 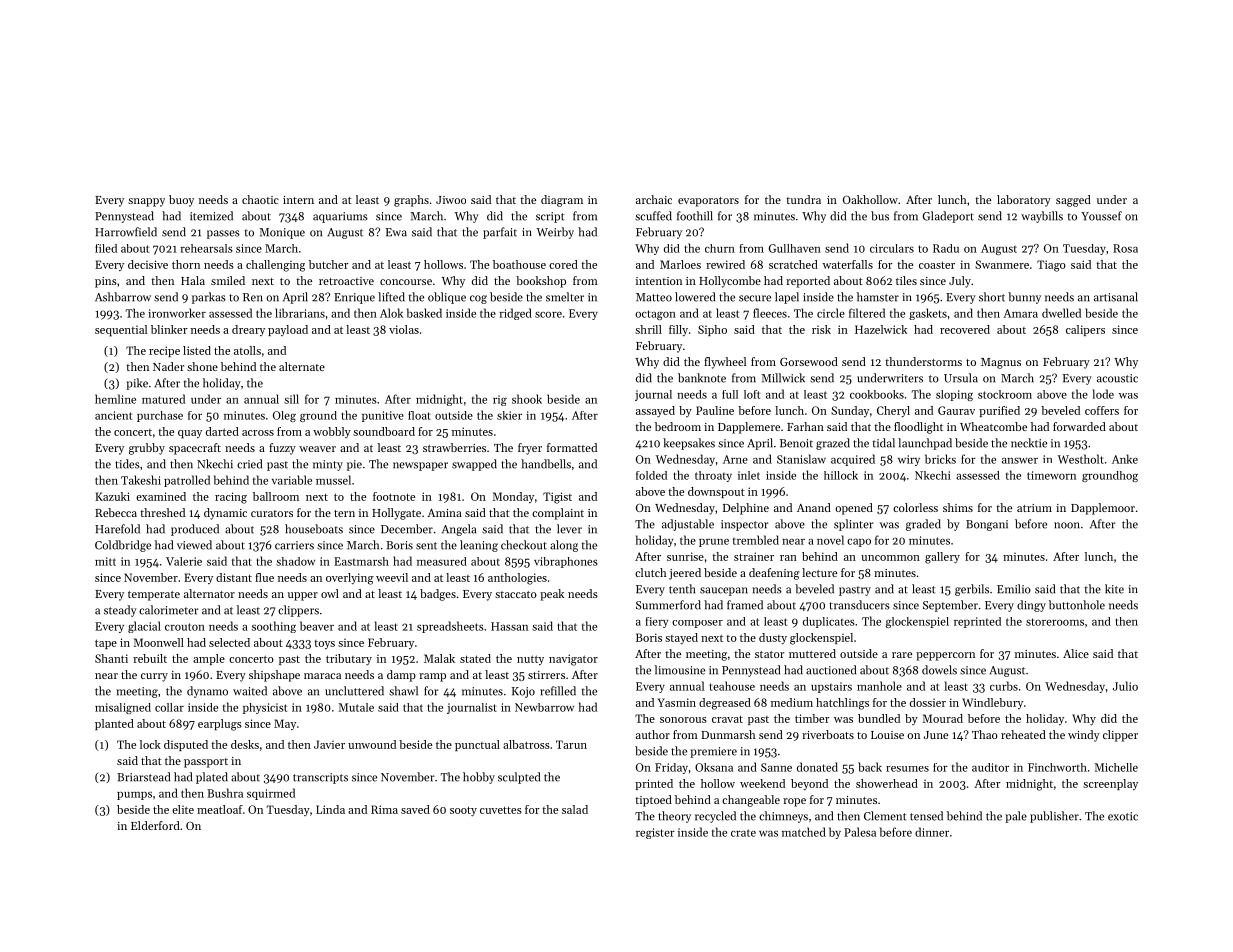 What do you see at coordinates (169, 329) in the document?
I see `blinker` at bounding box center [169, 329].
